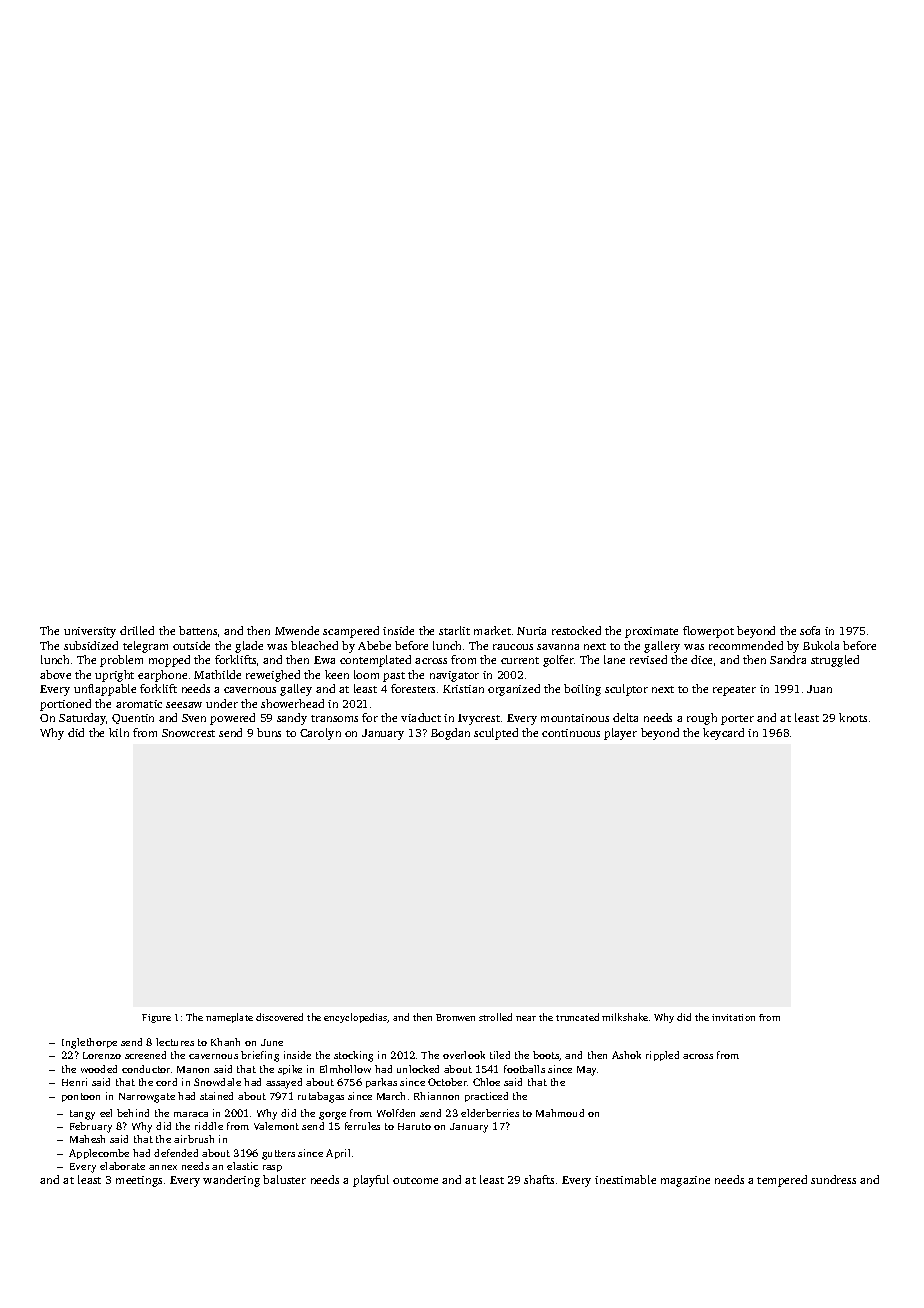 The image size is (924, 1308). What do you see at coordinates (531, 631) in the image?
I see `Nuria` at bounding box center [531, 631].
